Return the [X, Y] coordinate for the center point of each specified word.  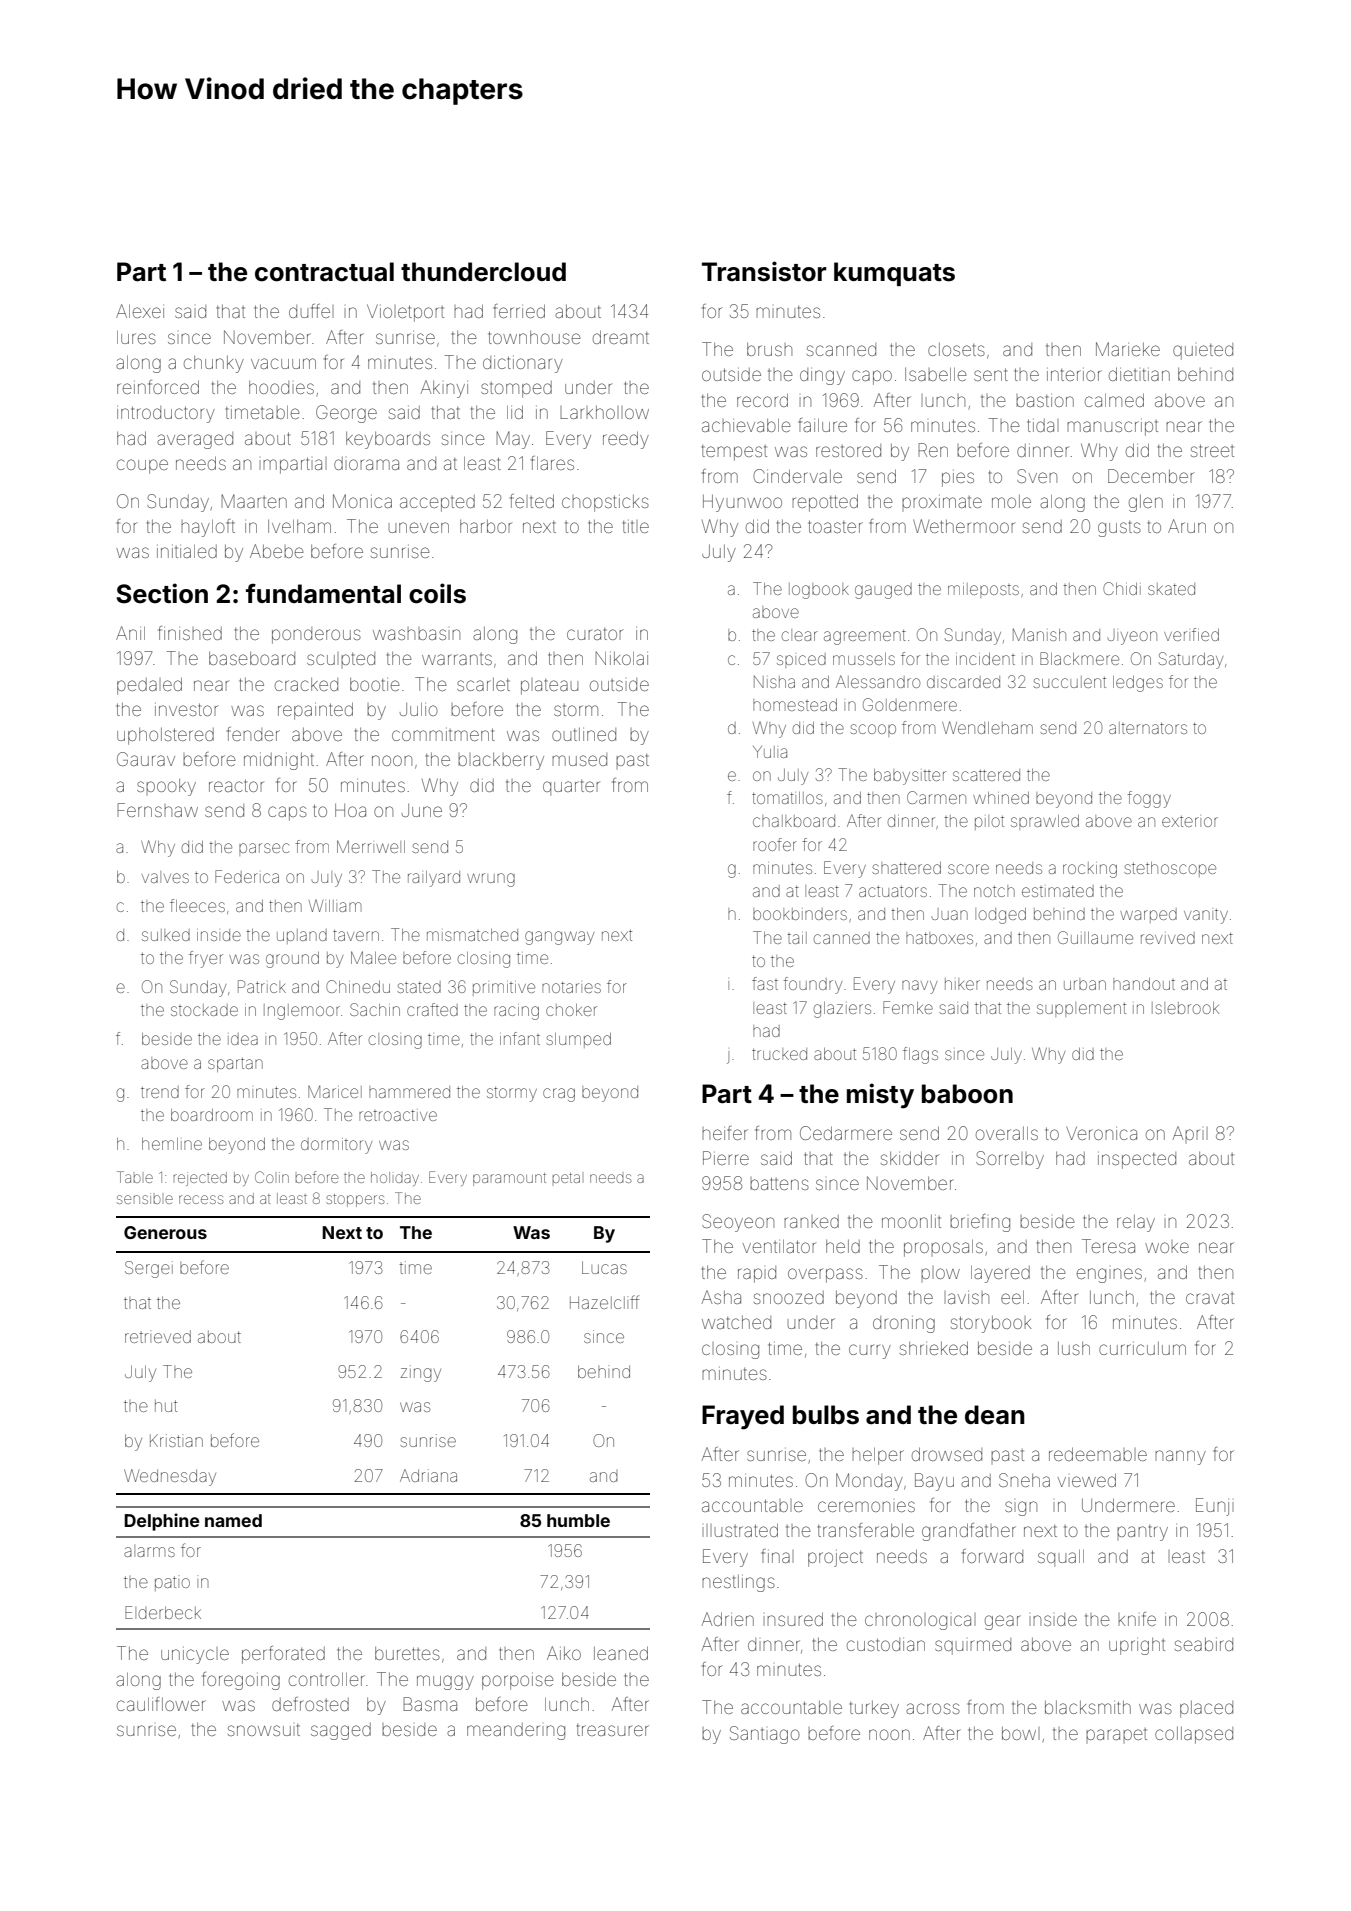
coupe [142, 466]
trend [160, 1092]
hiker [962, 984]
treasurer [613, 1730]
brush [769, 349]
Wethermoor [963, 526]
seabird [1204, 1644]
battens [779, 1183]
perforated [283, 1655]
